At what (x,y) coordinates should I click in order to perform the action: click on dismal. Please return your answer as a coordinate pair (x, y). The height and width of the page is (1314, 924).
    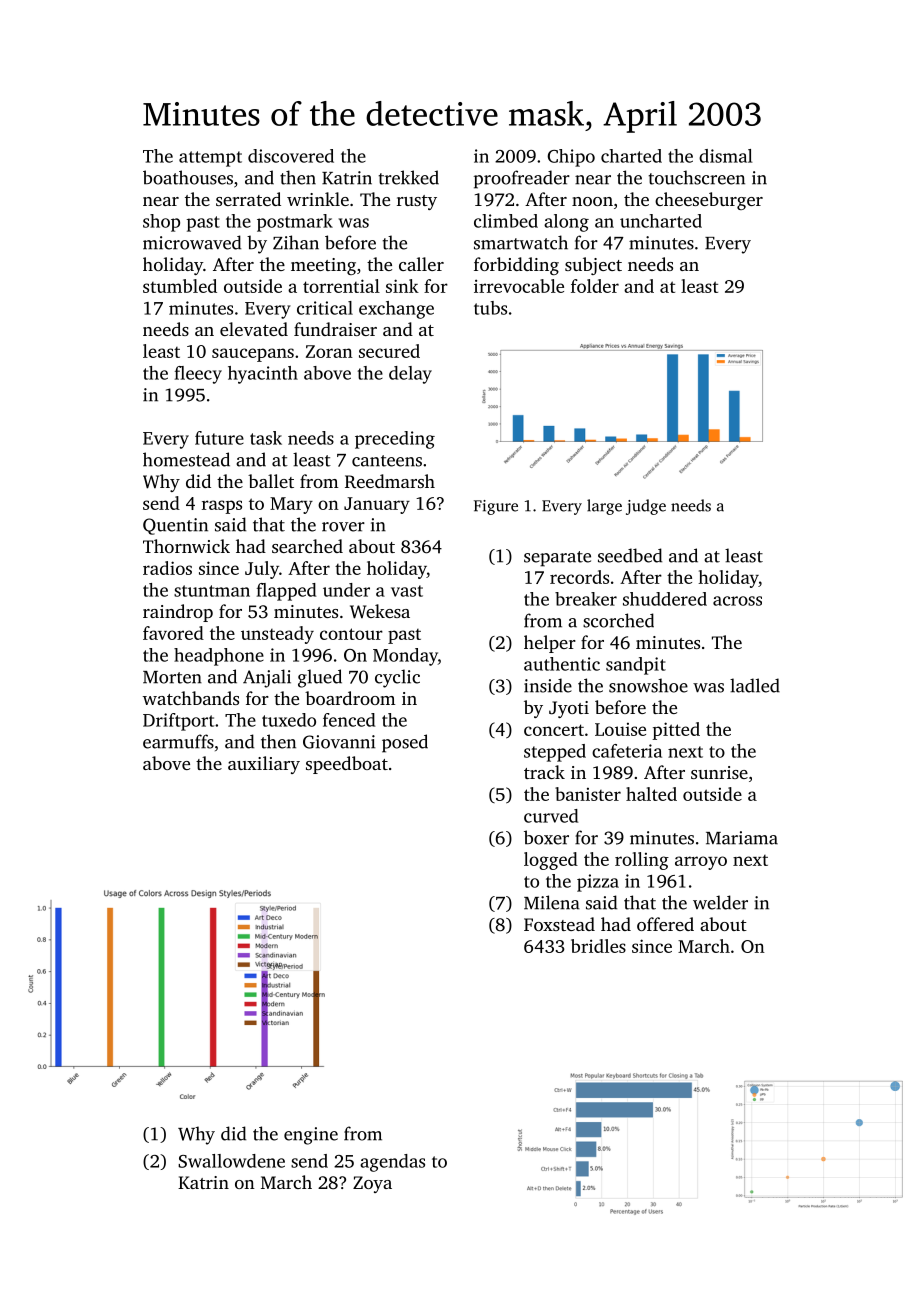
    Looking at the image, I should click on (726, 156).
